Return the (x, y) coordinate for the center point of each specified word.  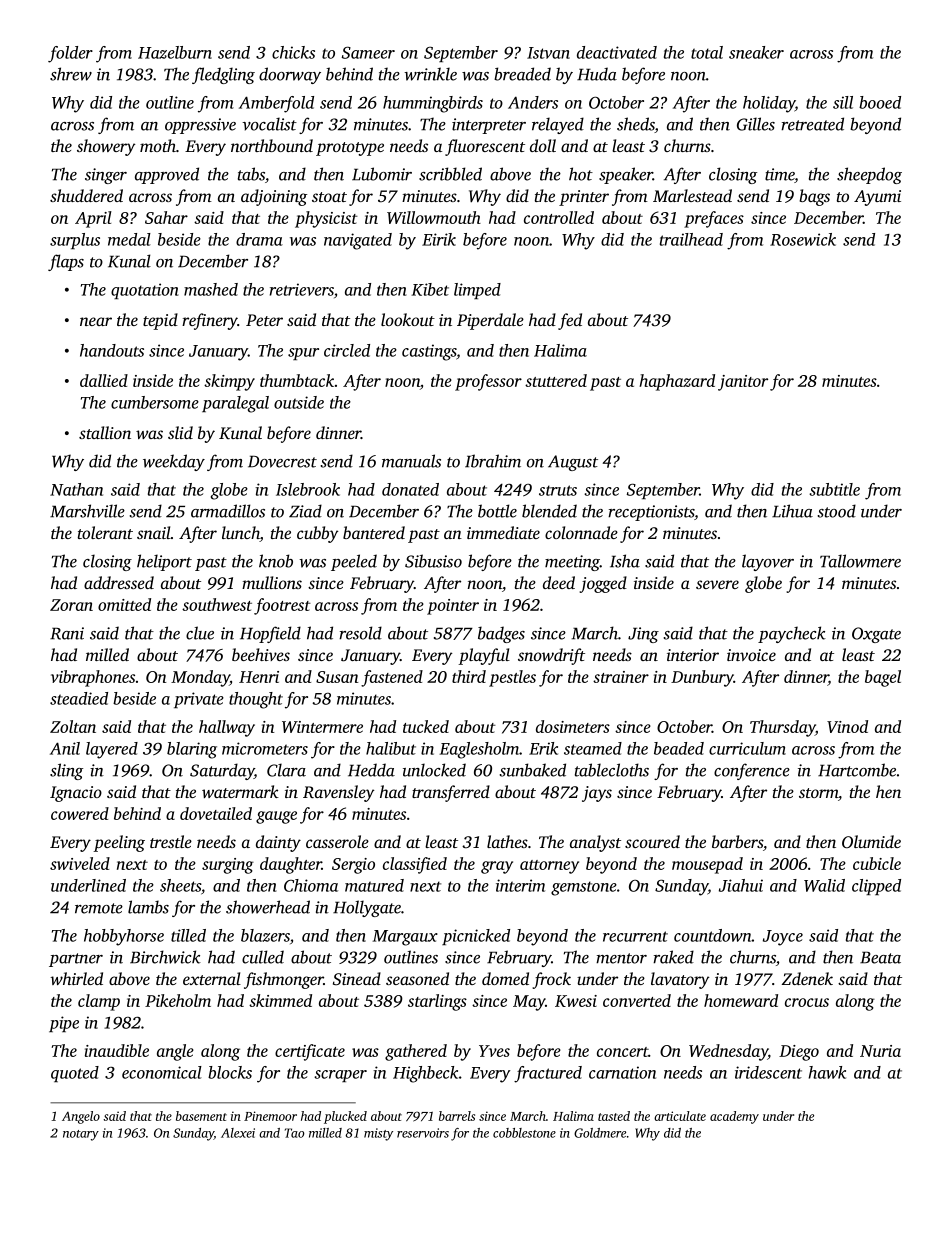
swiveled (80, 863)
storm (818, 793)
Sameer (368, 52)
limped (477, 291)
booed (880, 102)
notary (81, 1135)
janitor (743, 383)
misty (378, 1134)
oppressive (200, 126)
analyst (595, 843)
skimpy (229, 382)
